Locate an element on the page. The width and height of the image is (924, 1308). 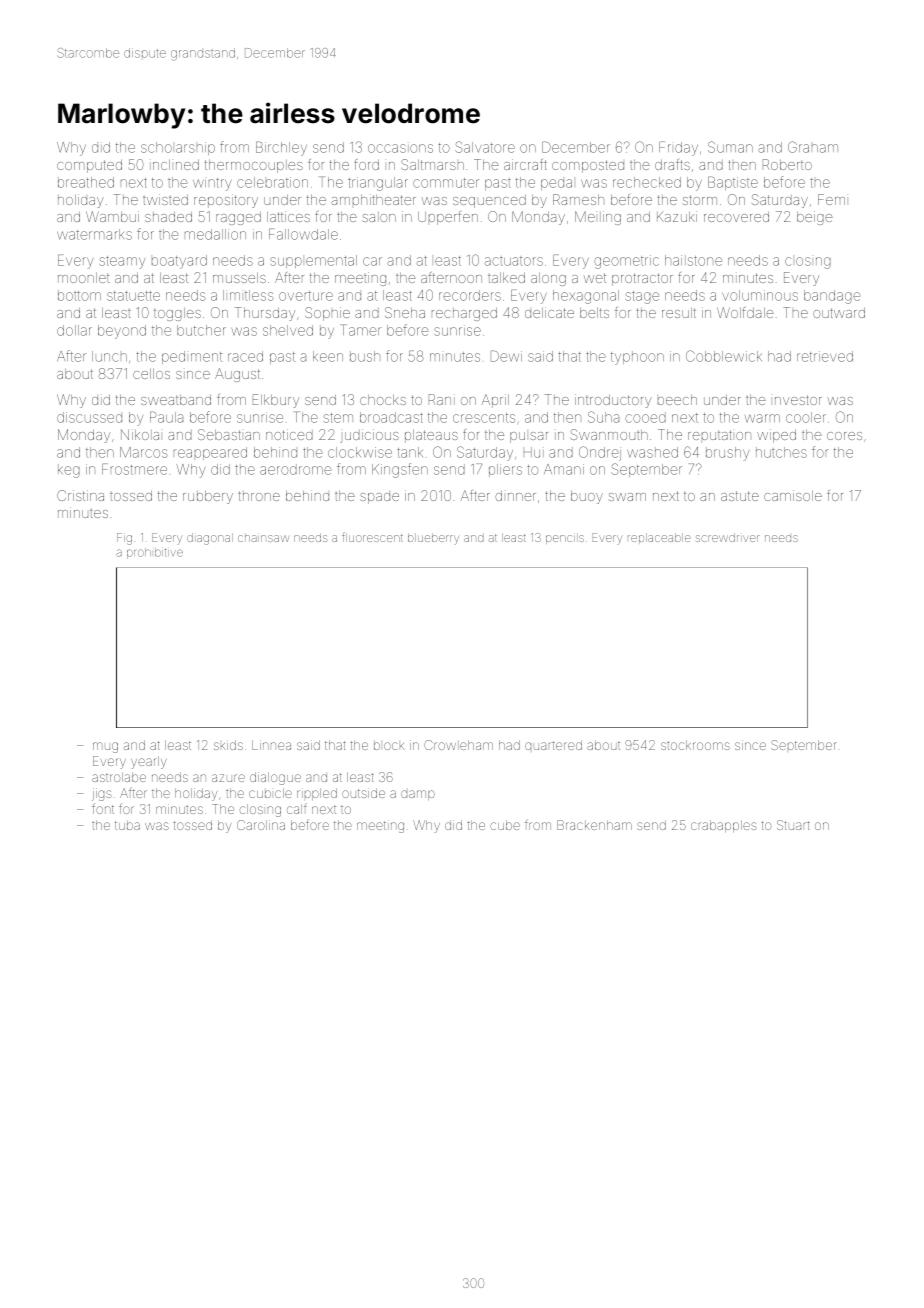
prohibitive is located at coordinates (155, 553).
